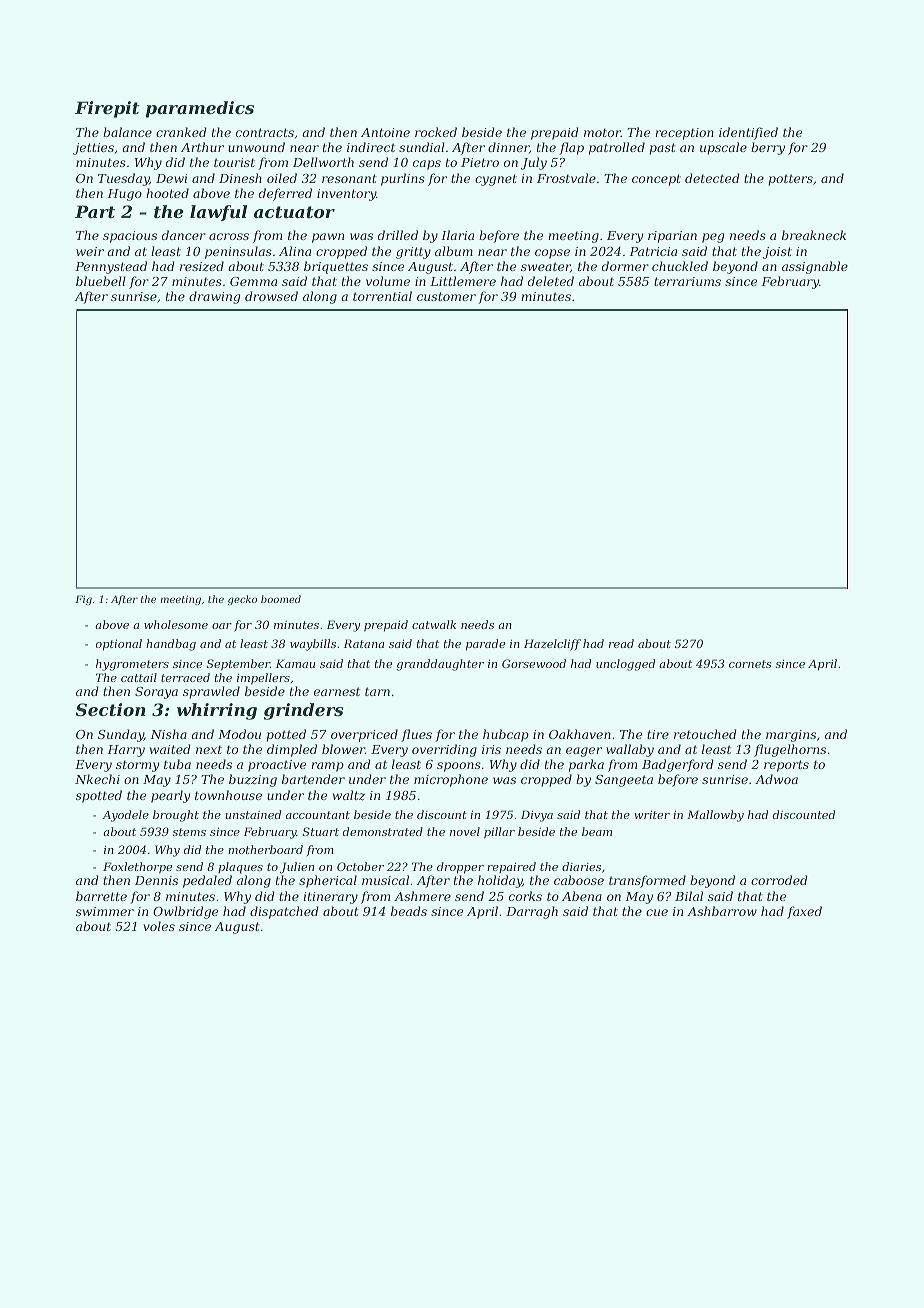 Image resolution: width=924 pixels, height=1308 pixels. I want to click on Littlemere, so click(463, 281).
